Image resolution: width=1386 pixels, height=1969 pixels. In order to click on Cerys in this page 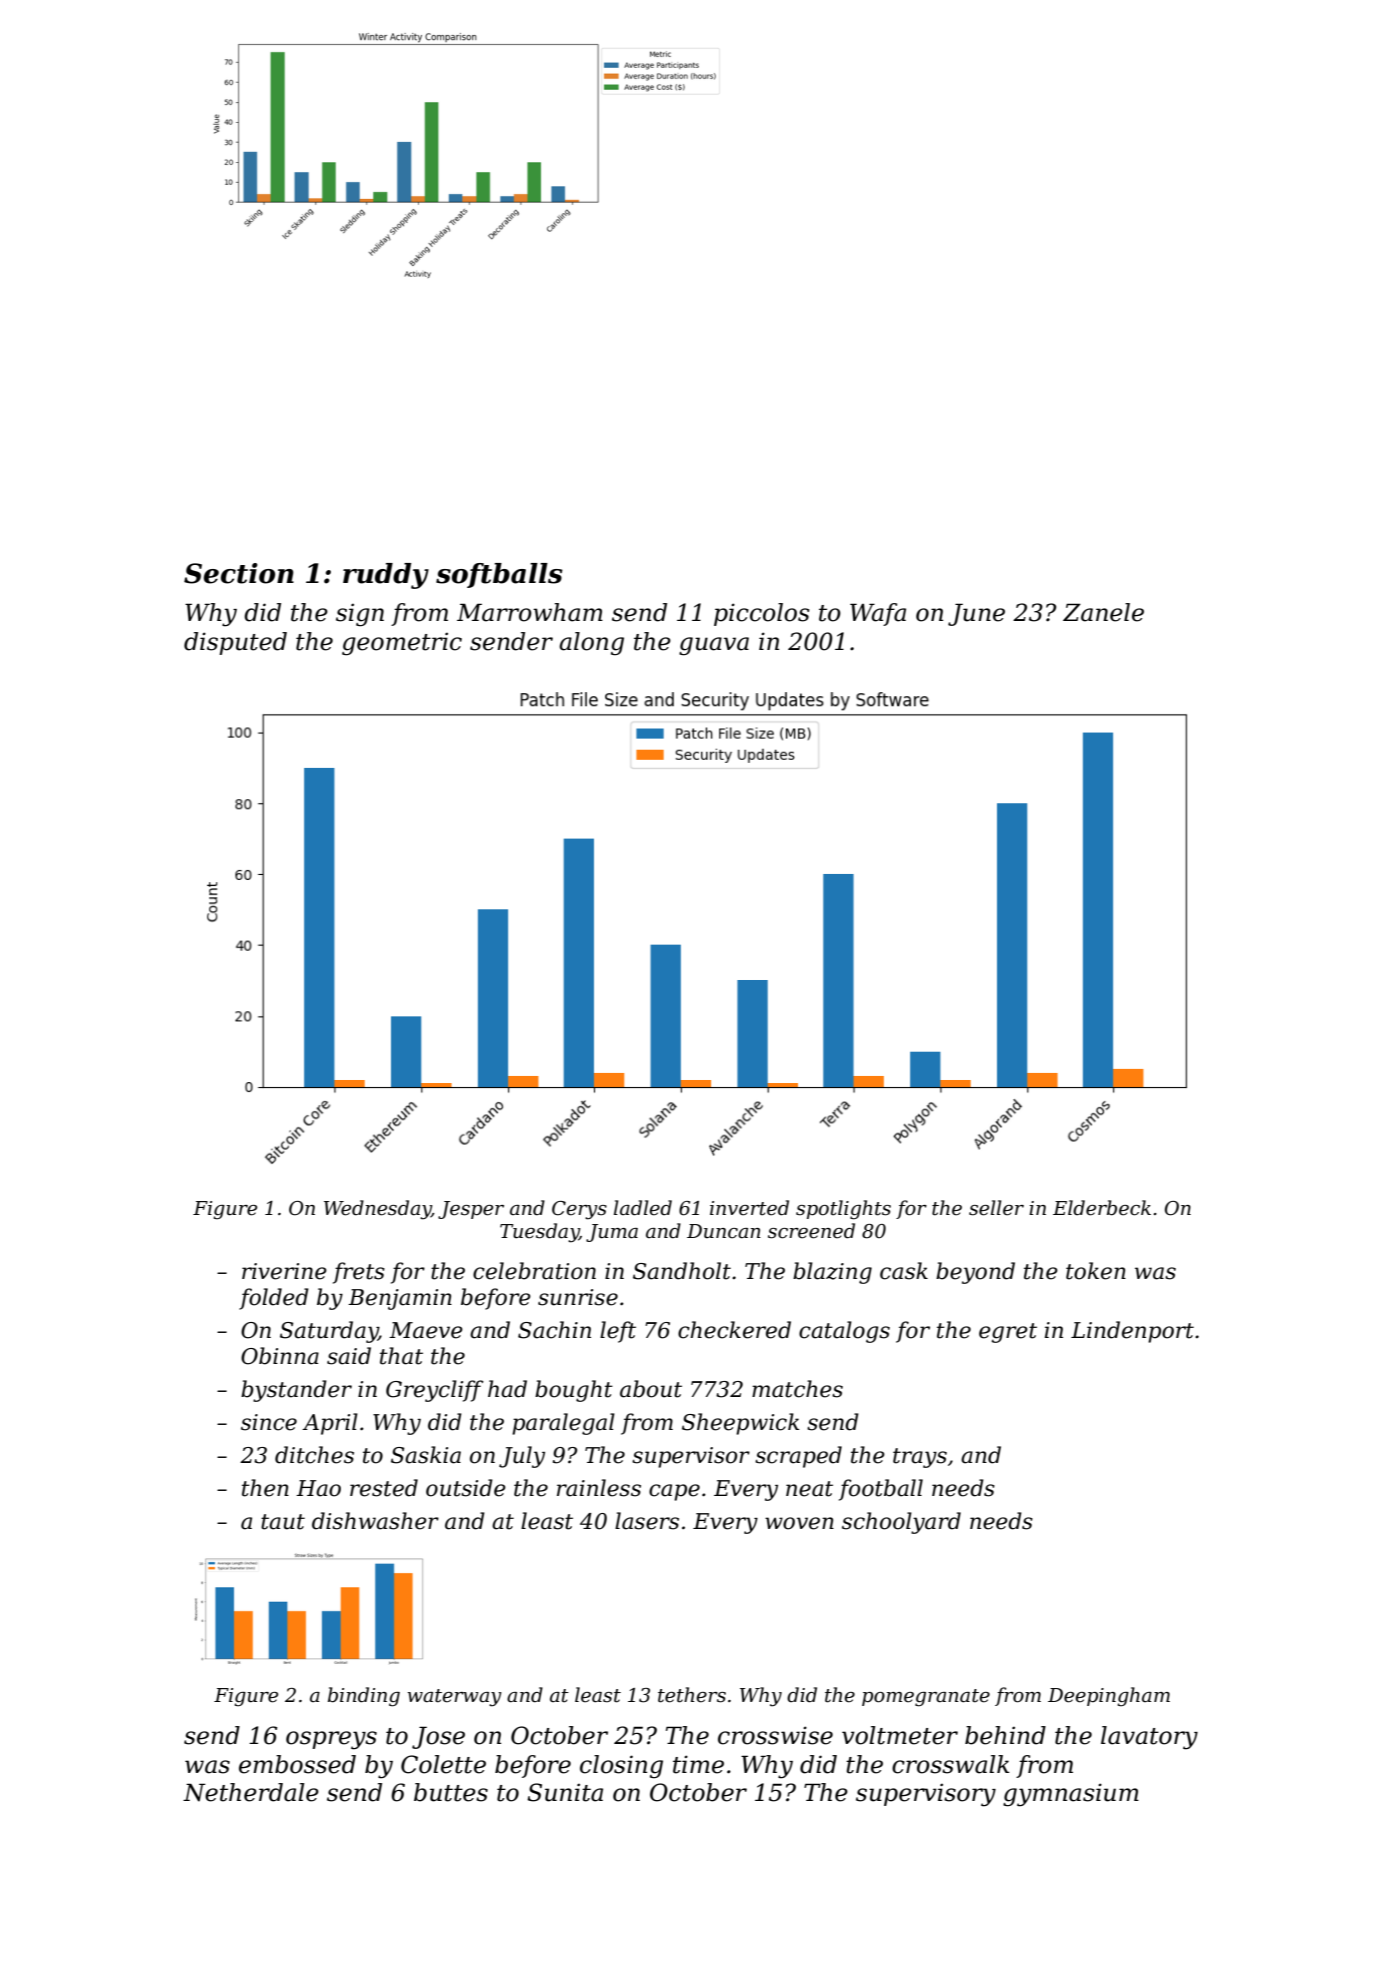, I will do `click(579, 1210)`.
